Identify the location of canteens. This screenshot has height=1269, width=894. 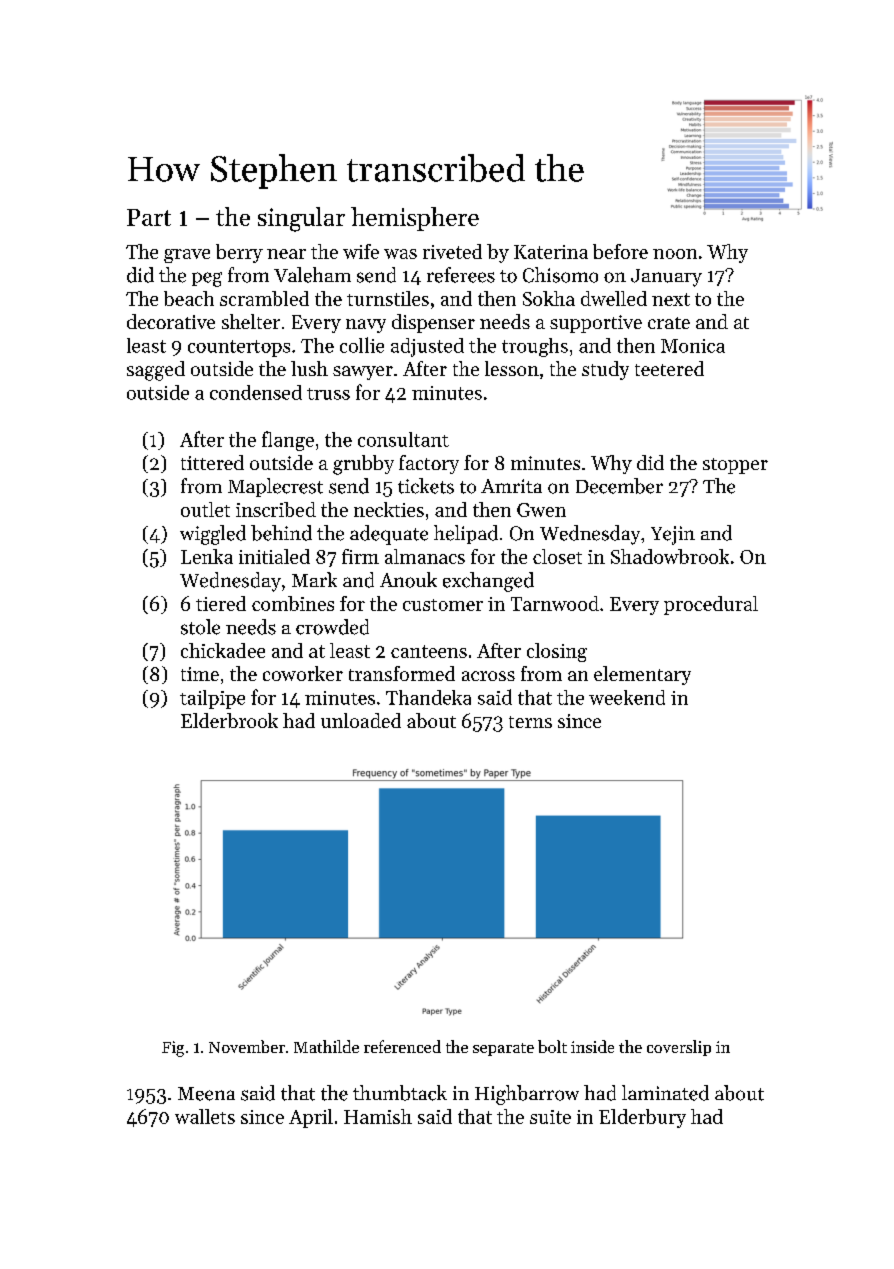
(429, 651).
